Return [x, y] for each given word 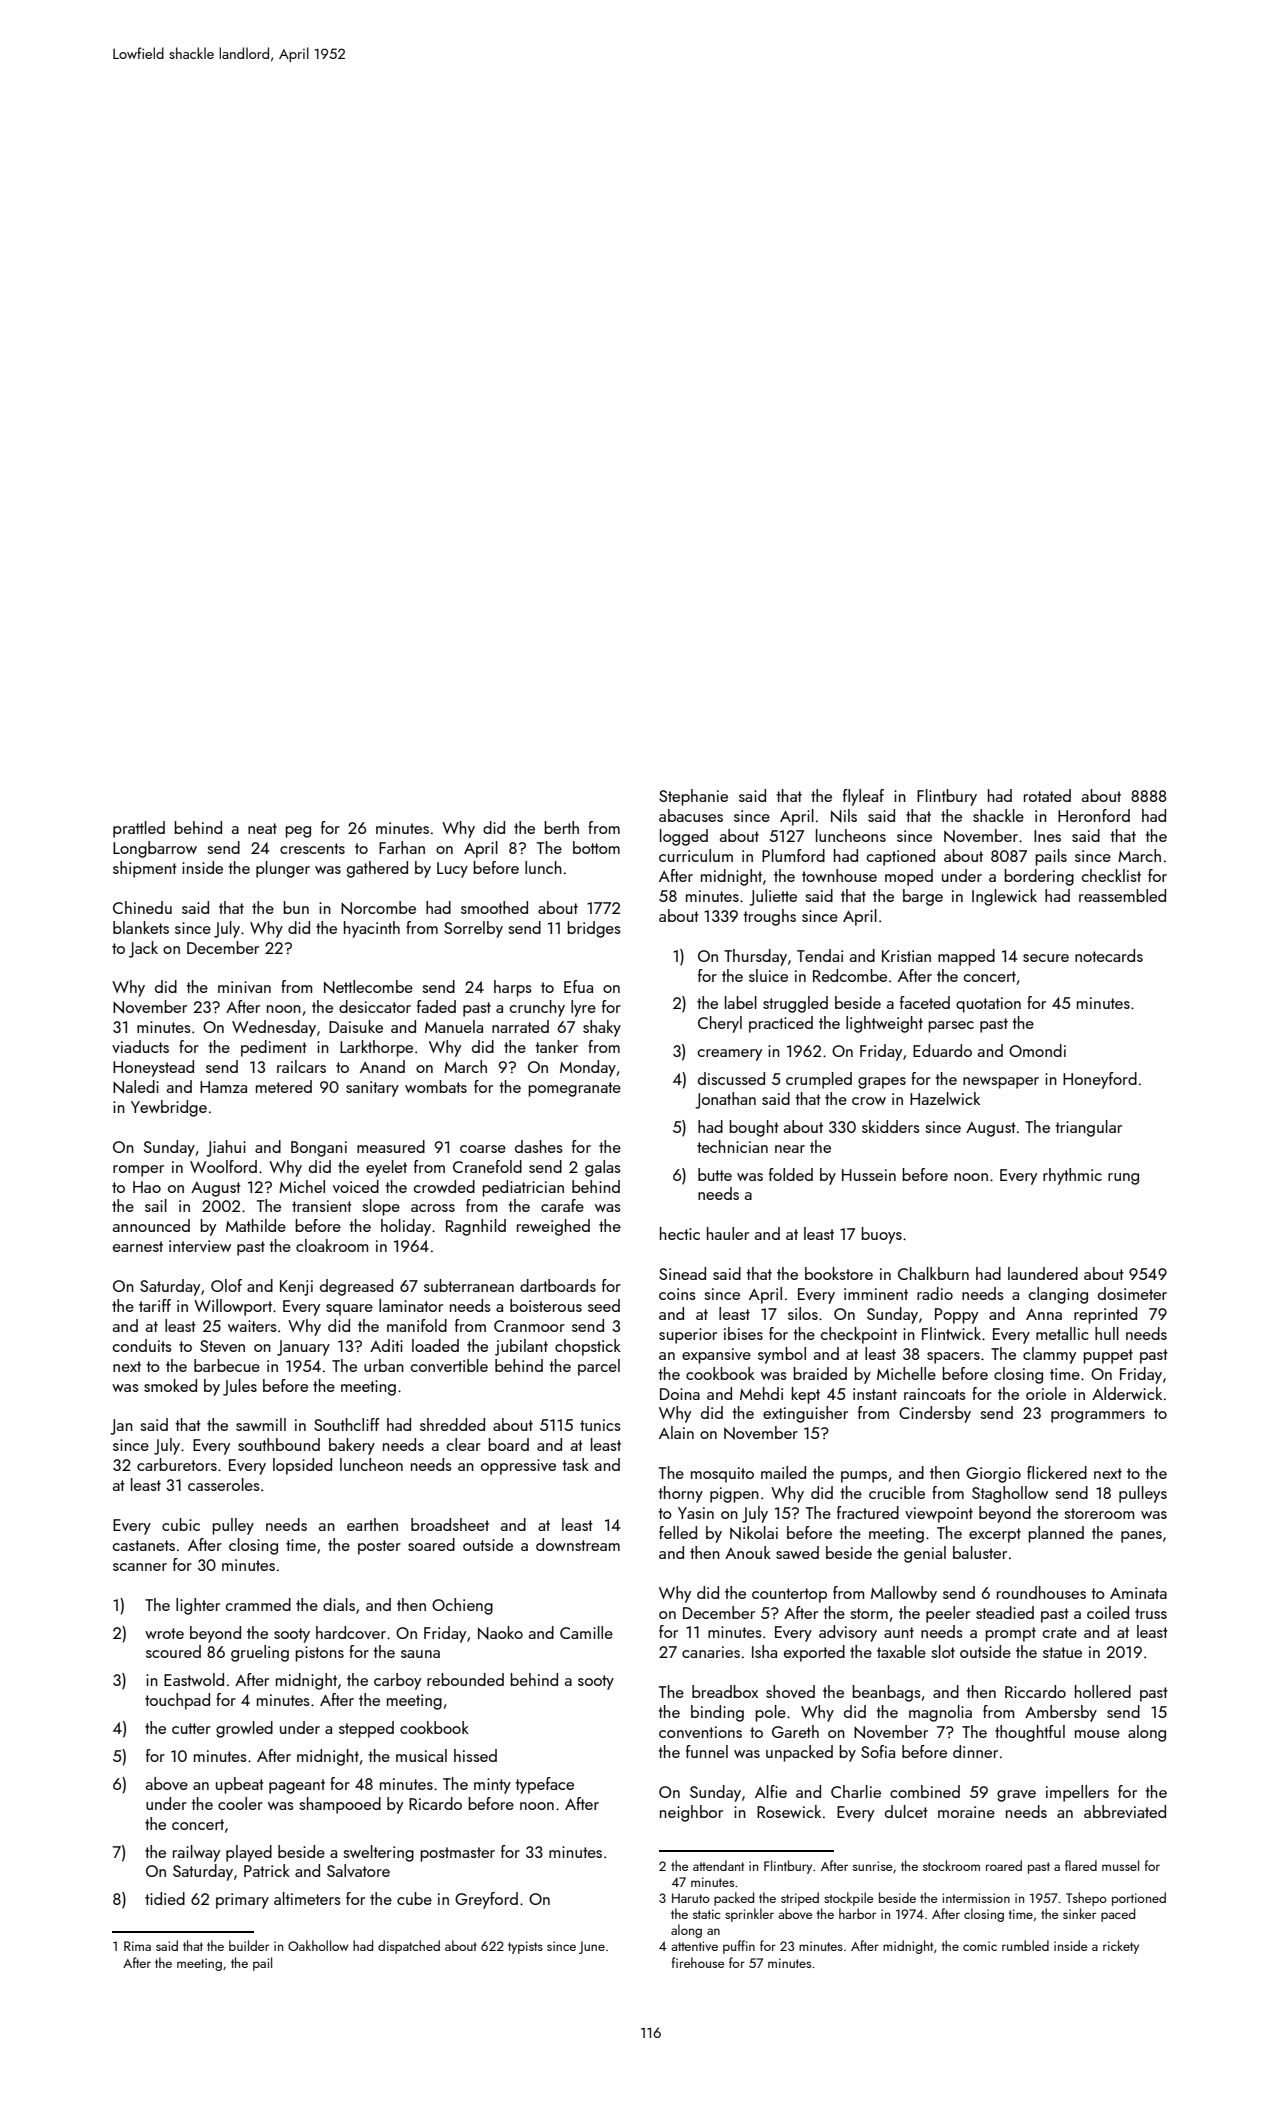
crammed [258, 1604]
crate [1060, 1632]
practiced [781, 1024]
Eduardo [942, 1050]
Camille [586, 1632]
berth [561, 827]
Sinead [682, 1273]
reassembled [1122, 895]
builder [249, 1945]
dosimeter [1132, 1293]
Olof [226, 1285]
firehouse [698, 1962]
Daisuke [356, 1026]
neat [262, 828]
